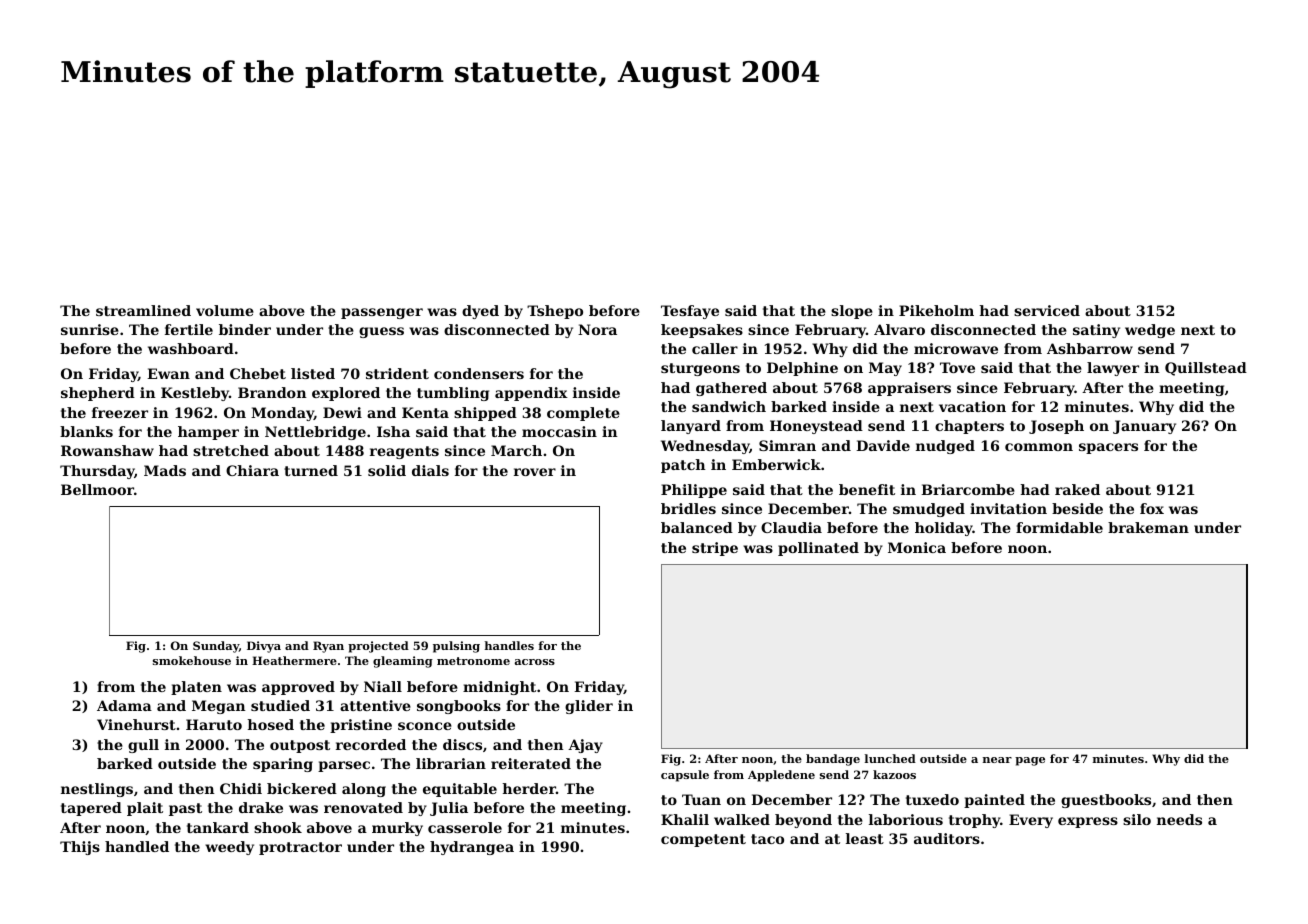  Describe the element at coordinates (397, 829) in the screenshot. I see `murky` at that location.
